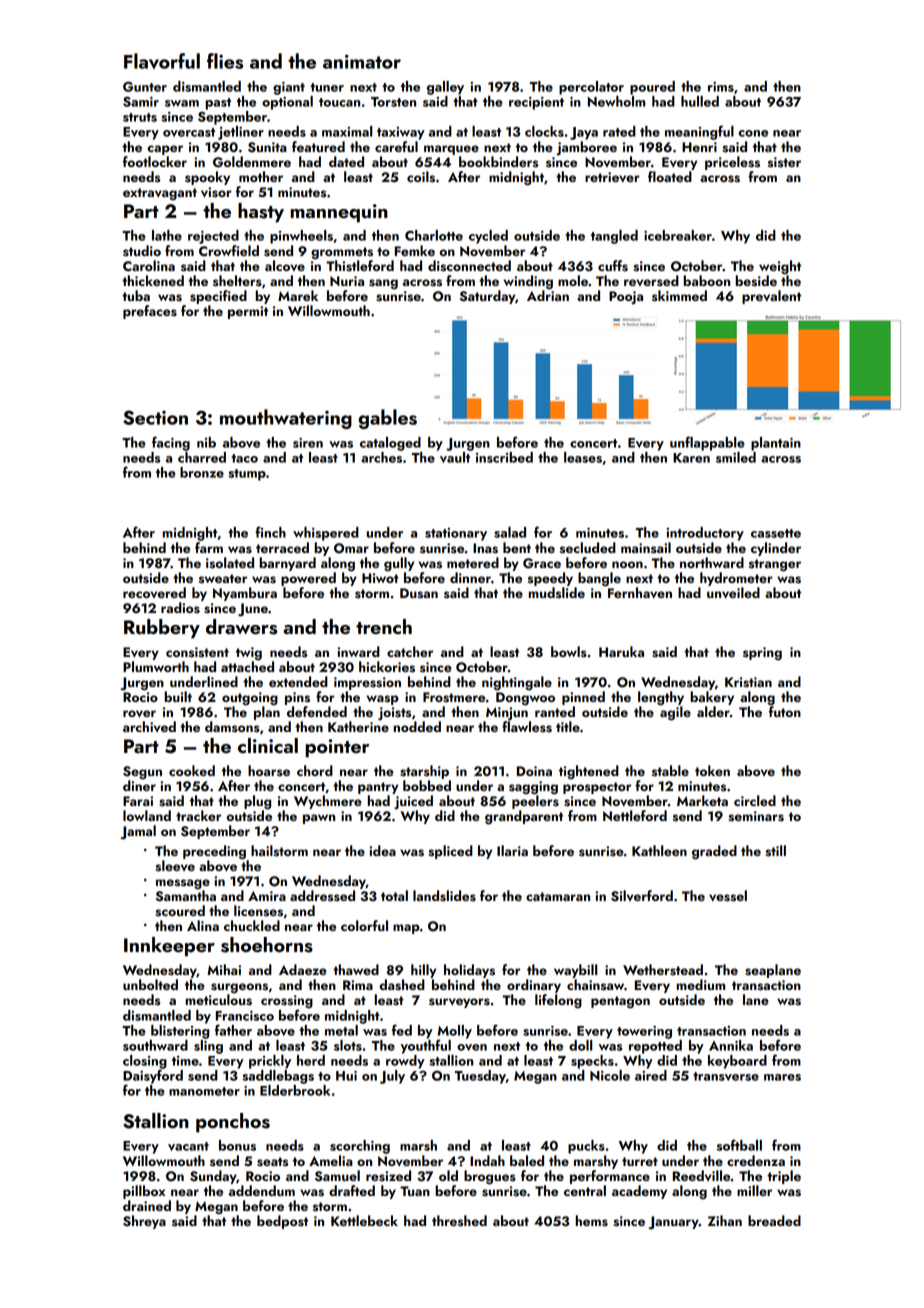  What do you see at coordinates (756, 816) in the screenshot?
I see `seminars` at bounding box center [756, 816].
